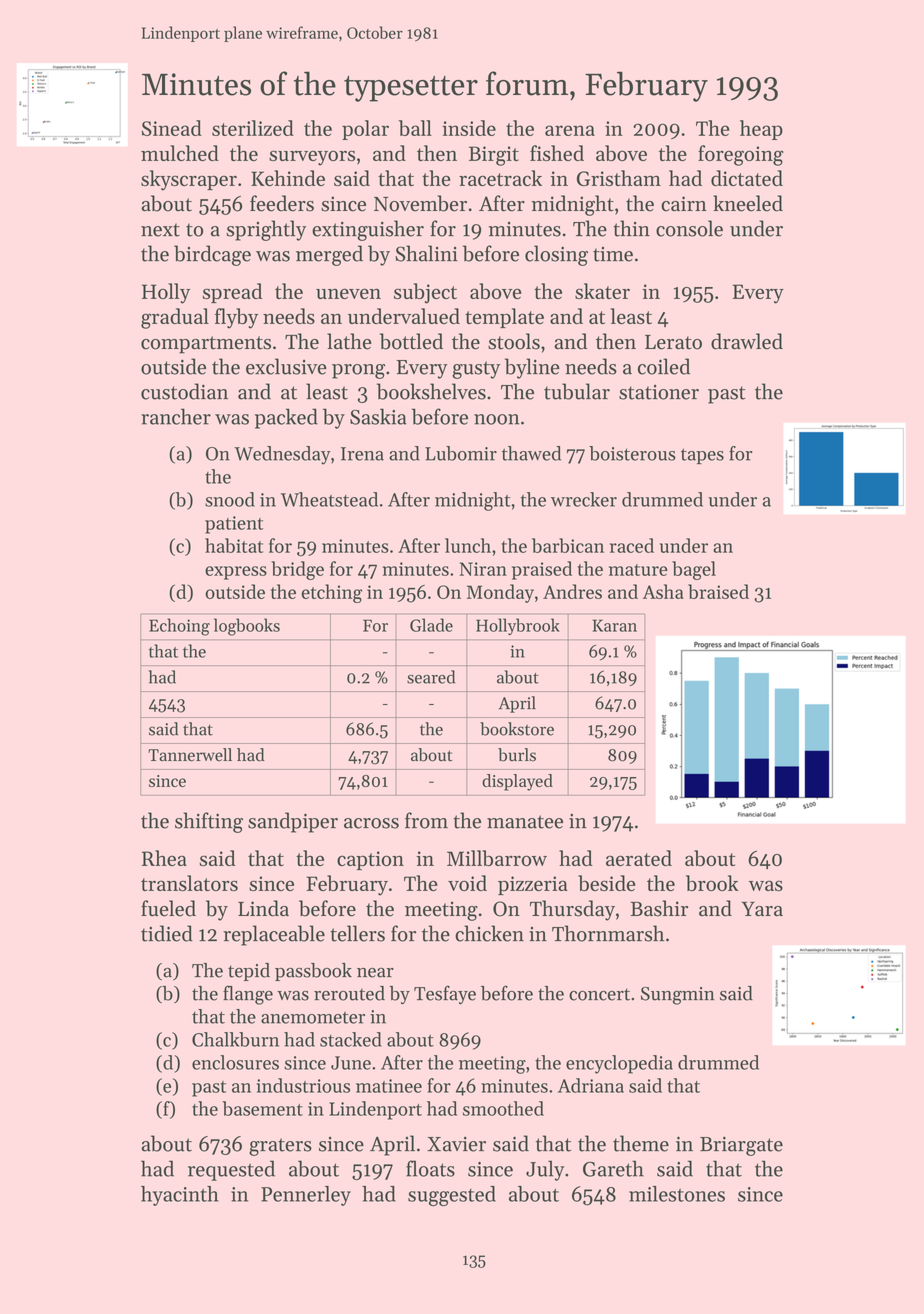 The height and width of the screenshot is (1314, 924). I want to click on hyacinth, so click(180, 1196).
